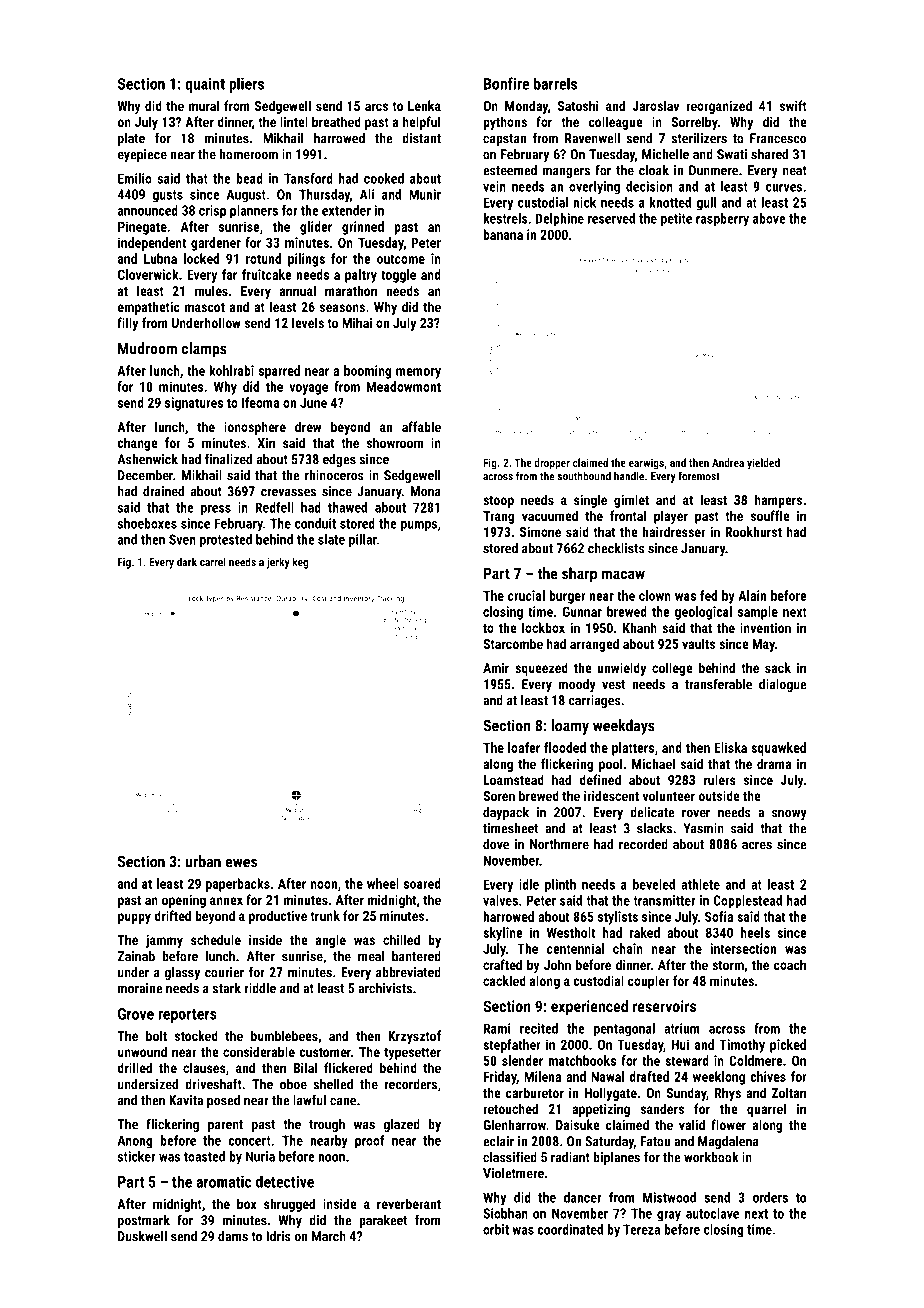 The height and width of the screenshot is (1308, 924). I want to click on urban, so click(203, 861).
